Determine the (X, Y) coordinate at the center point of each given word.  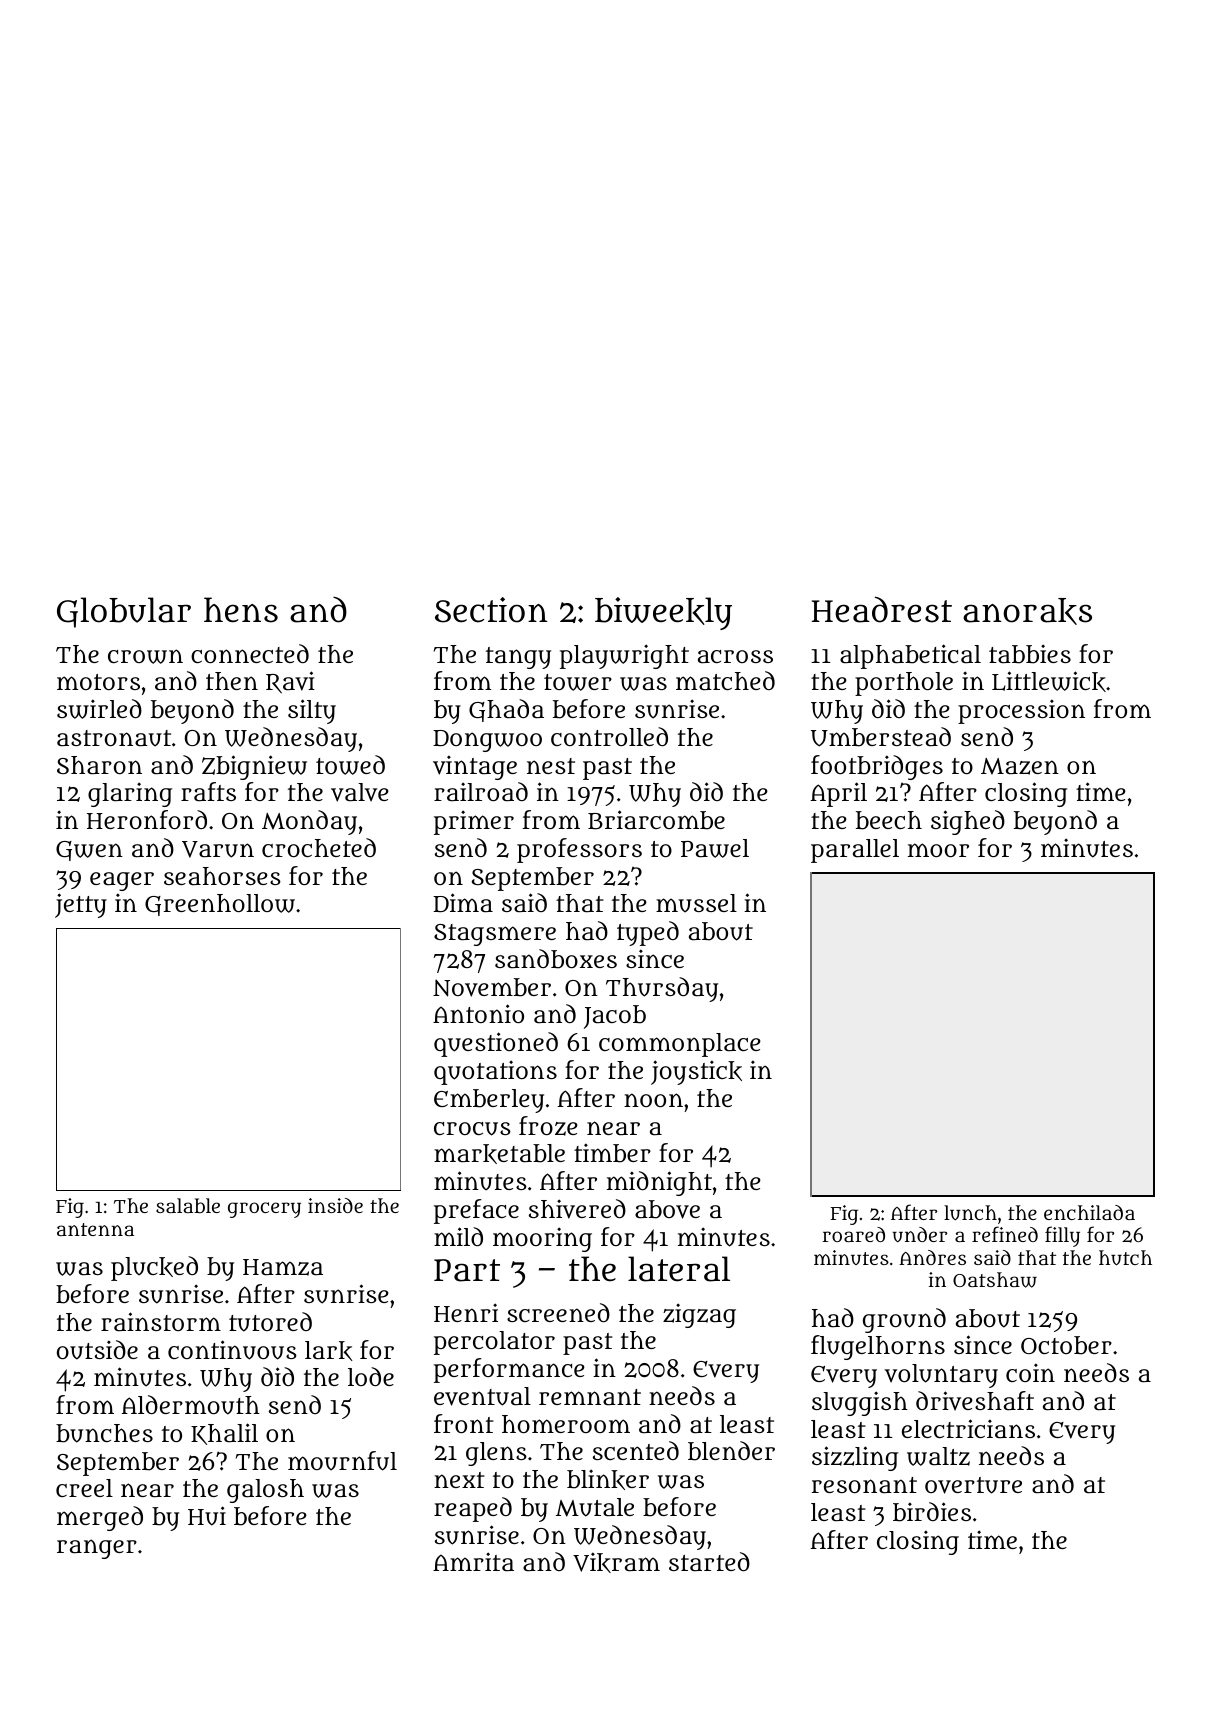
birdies (932, 1512)
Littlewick (1049, 681)
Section (491, 610)
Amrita (473, 1562)
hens (241, 610)
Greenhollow (220, 905)
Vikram (616, 1562)
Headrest (882, 609)
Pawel (715, 848)
